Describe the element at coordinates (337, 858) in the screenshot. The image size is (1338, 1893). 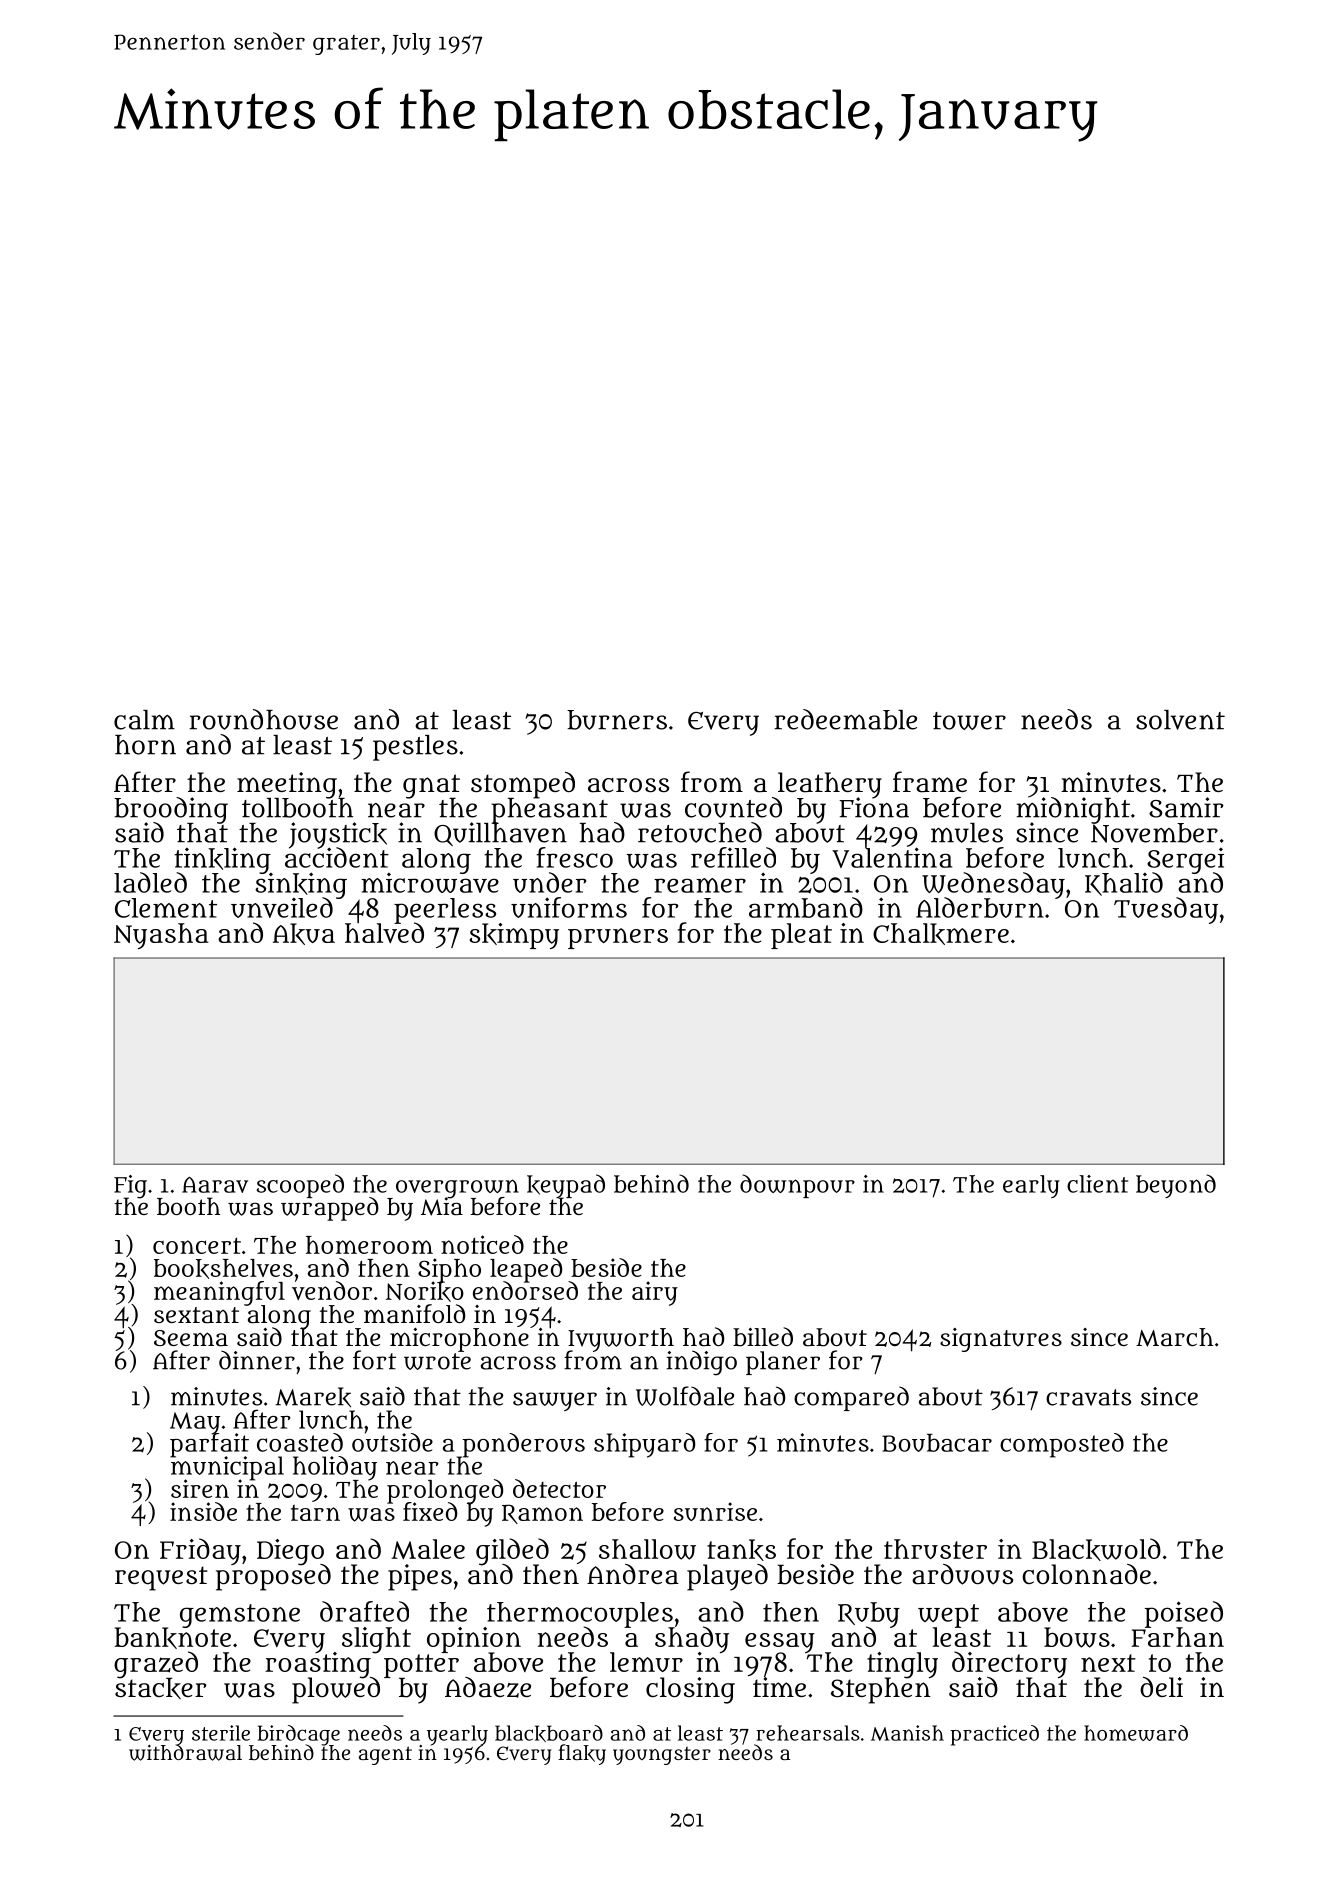
I see `accident` at that location.
